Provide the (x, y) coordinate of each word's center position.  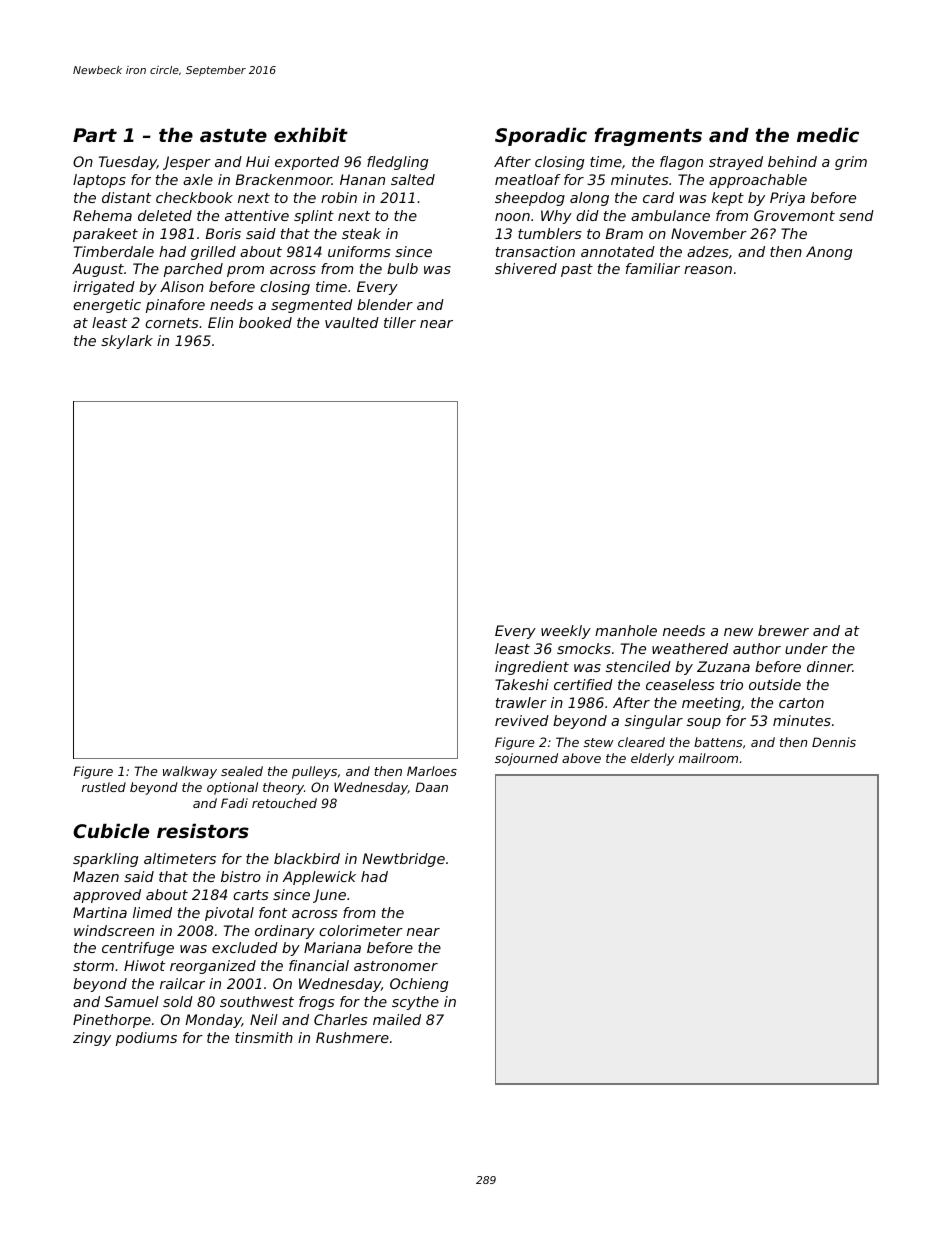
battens (718, 742)
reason (708, 270)
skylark (127, 342)
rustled (104, 787)
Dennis (834, 742)
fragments (648, 137)
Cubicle (111, 831)
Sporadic (541, 137)
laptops (99, 181)
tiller (400, 322)
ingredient (532, 668)
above (581, 758)
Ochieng (419, 985)
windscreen (114, 930)
